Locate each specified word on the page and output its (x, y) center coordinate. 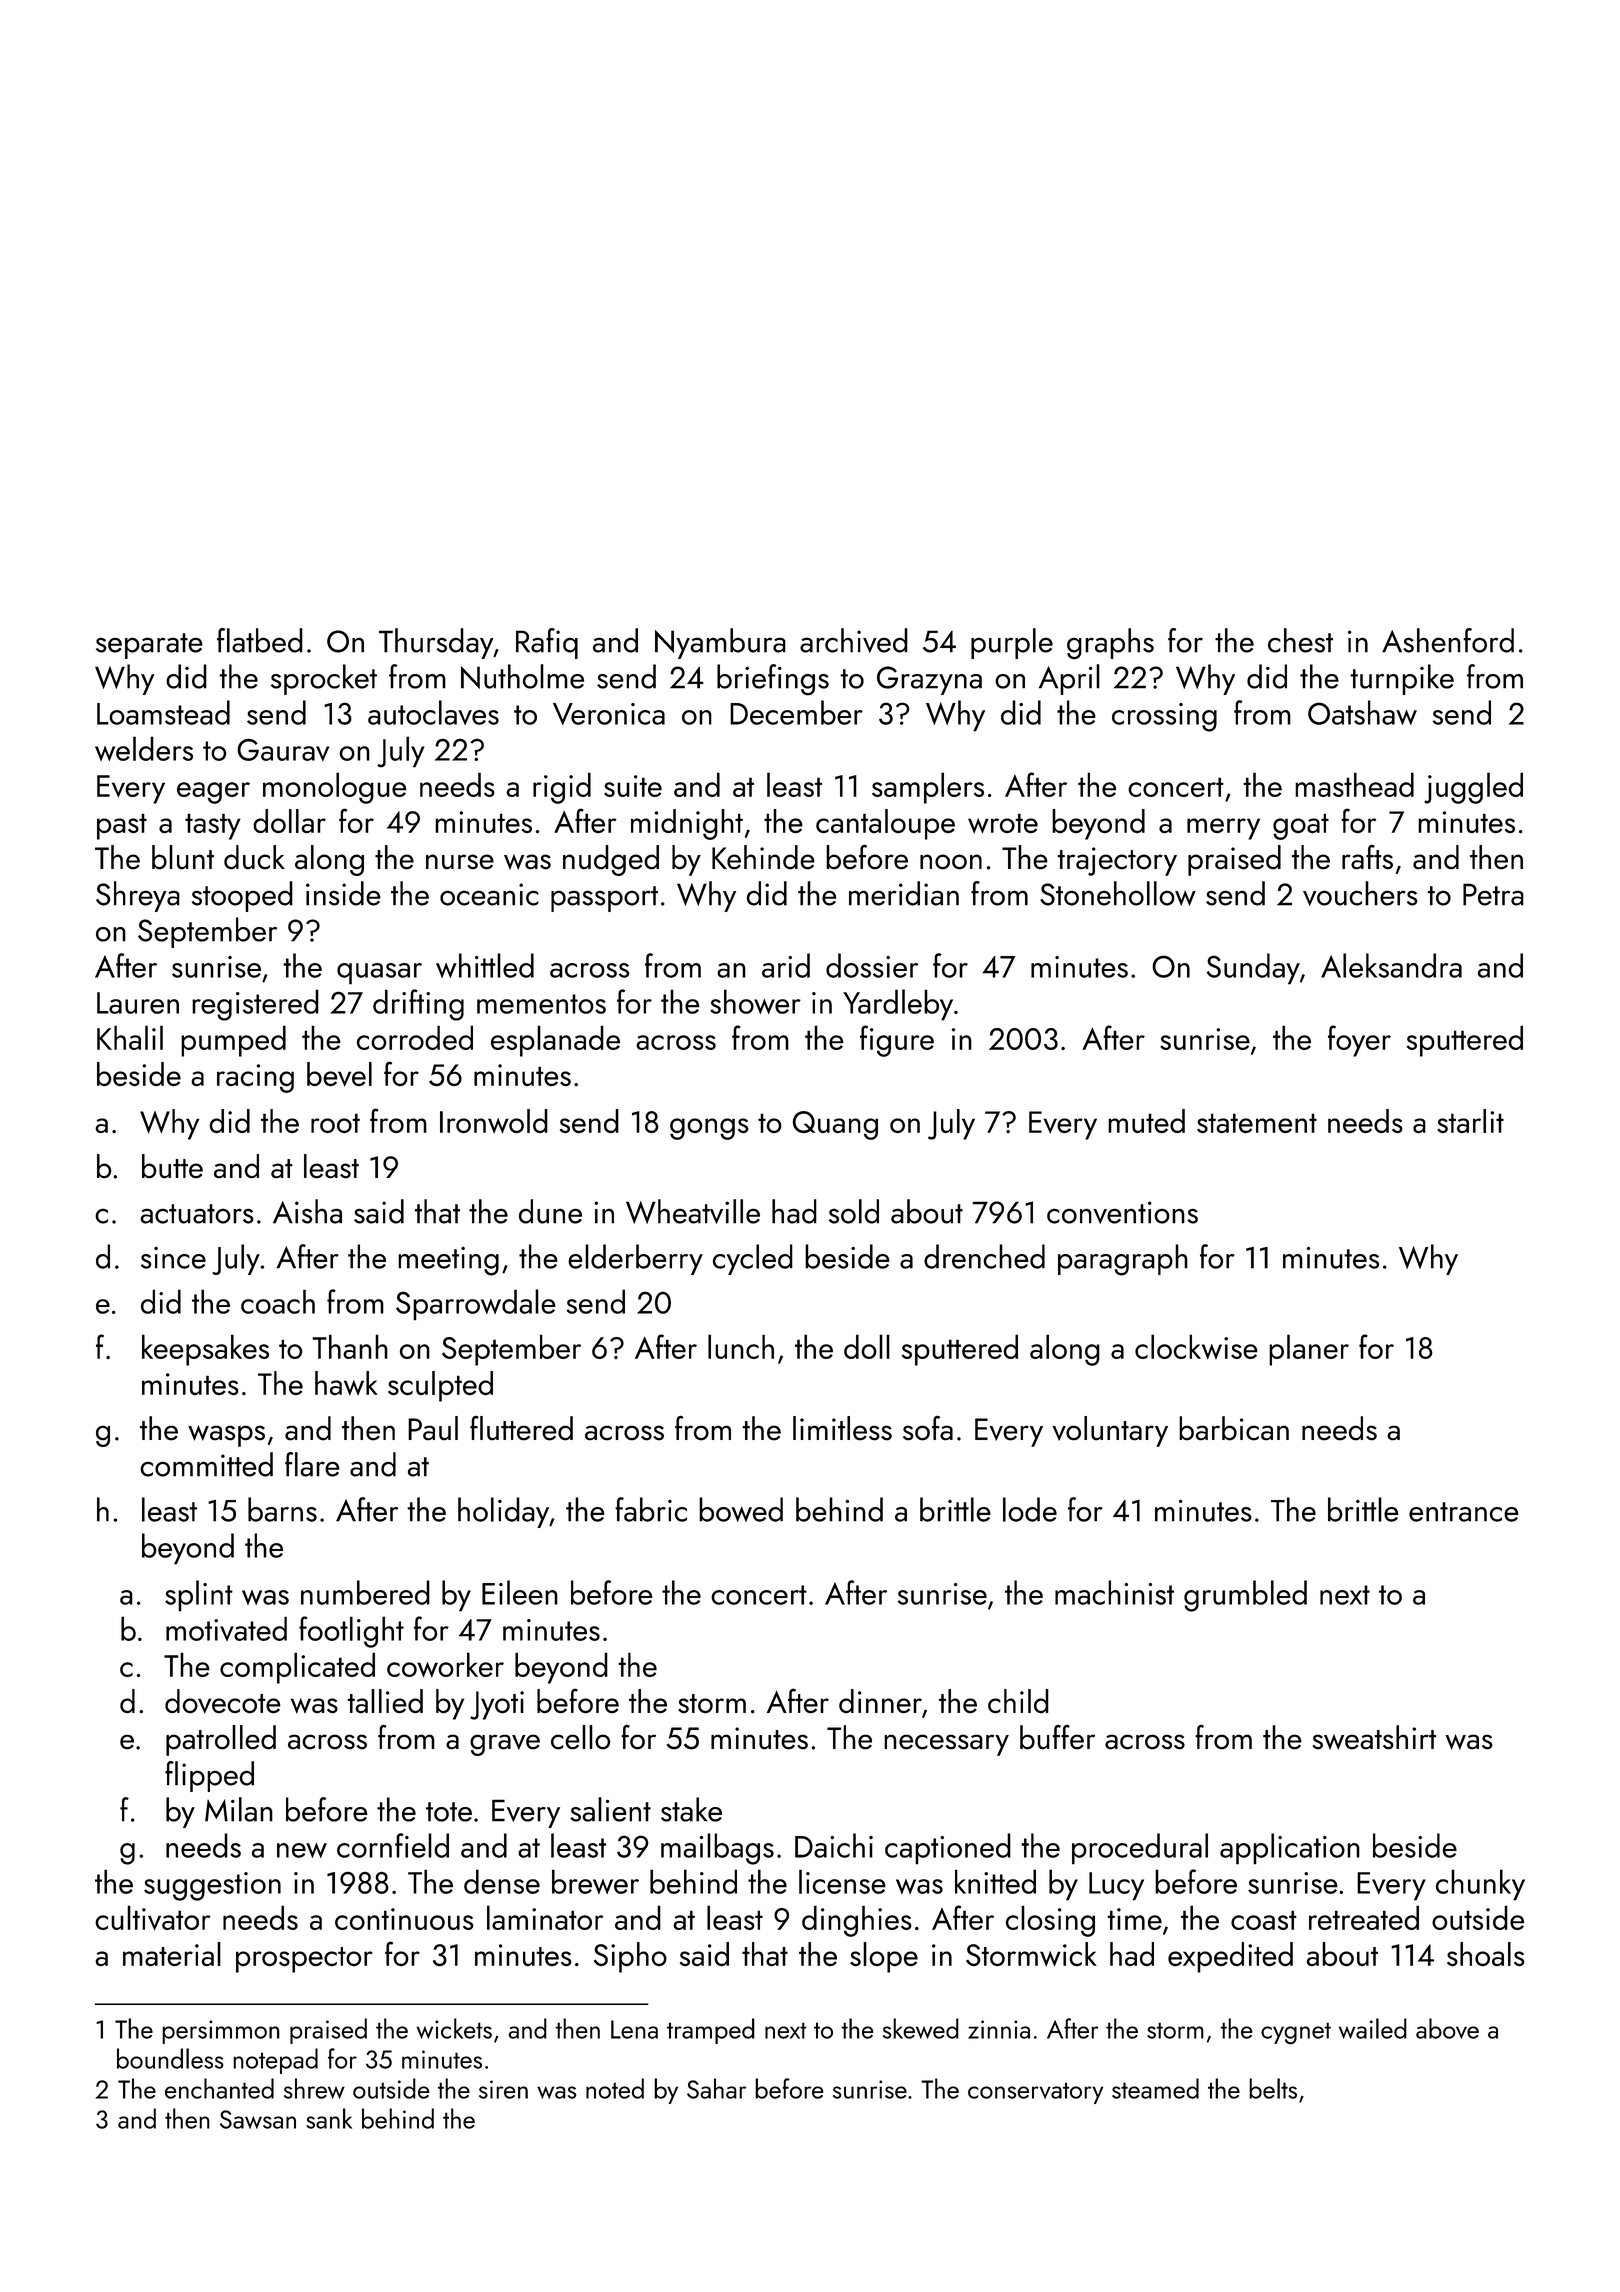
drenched (984, 1256)
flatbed (260, 640)
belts (1273, 2088)
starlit (1470, 1121)
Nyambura (720, 643)
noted (615, 2088)
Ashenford (1448, 640)
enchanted (219, 2088)
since (173, 1258)
